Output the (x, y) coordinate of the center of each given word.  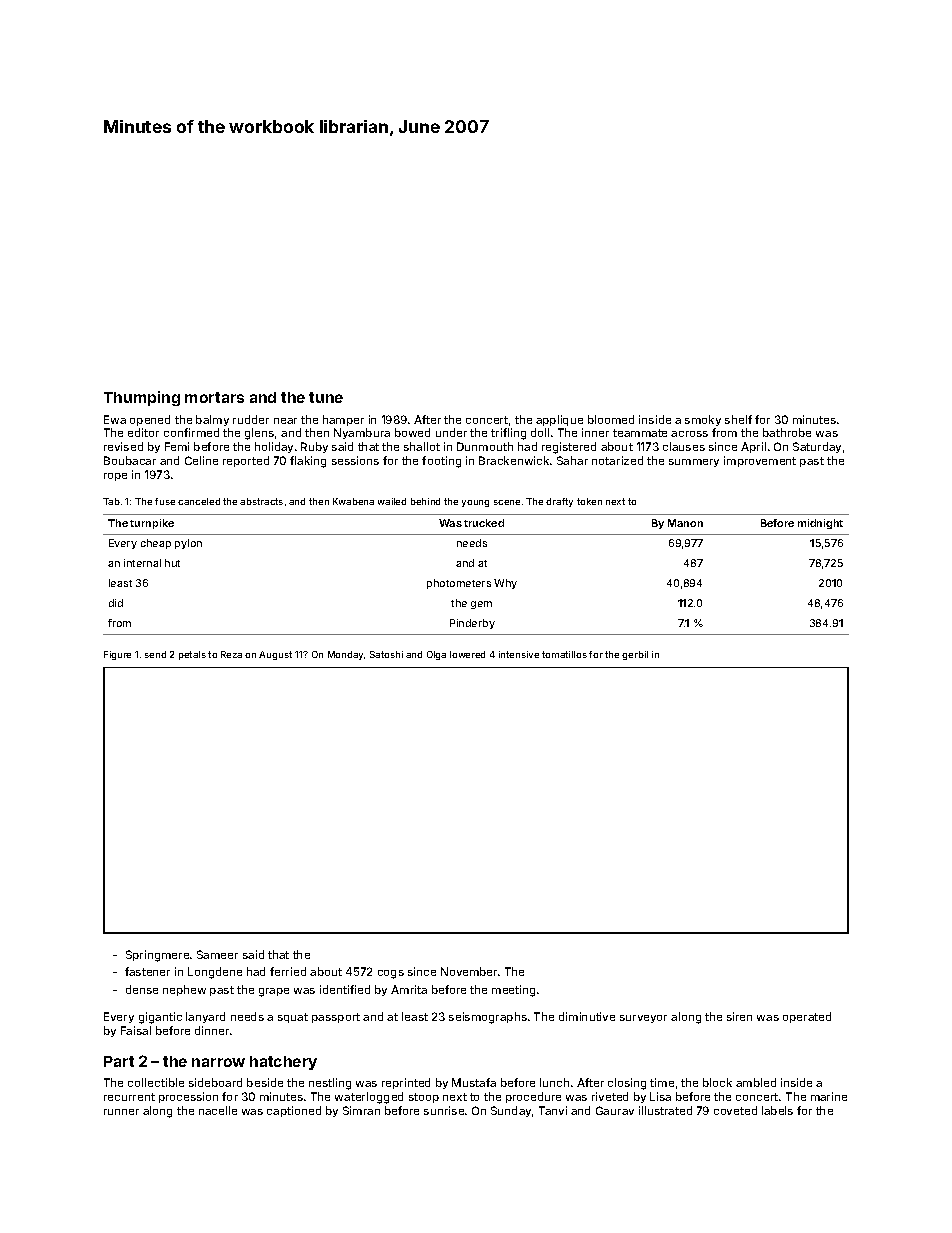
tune (326, 397)
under (451, 432)
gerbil (635, 655)
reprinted (406, 1083)
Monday (345, 655)
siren (739, 1016)
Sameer (217, 954)
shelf (738, 419)
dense (142, 989)
